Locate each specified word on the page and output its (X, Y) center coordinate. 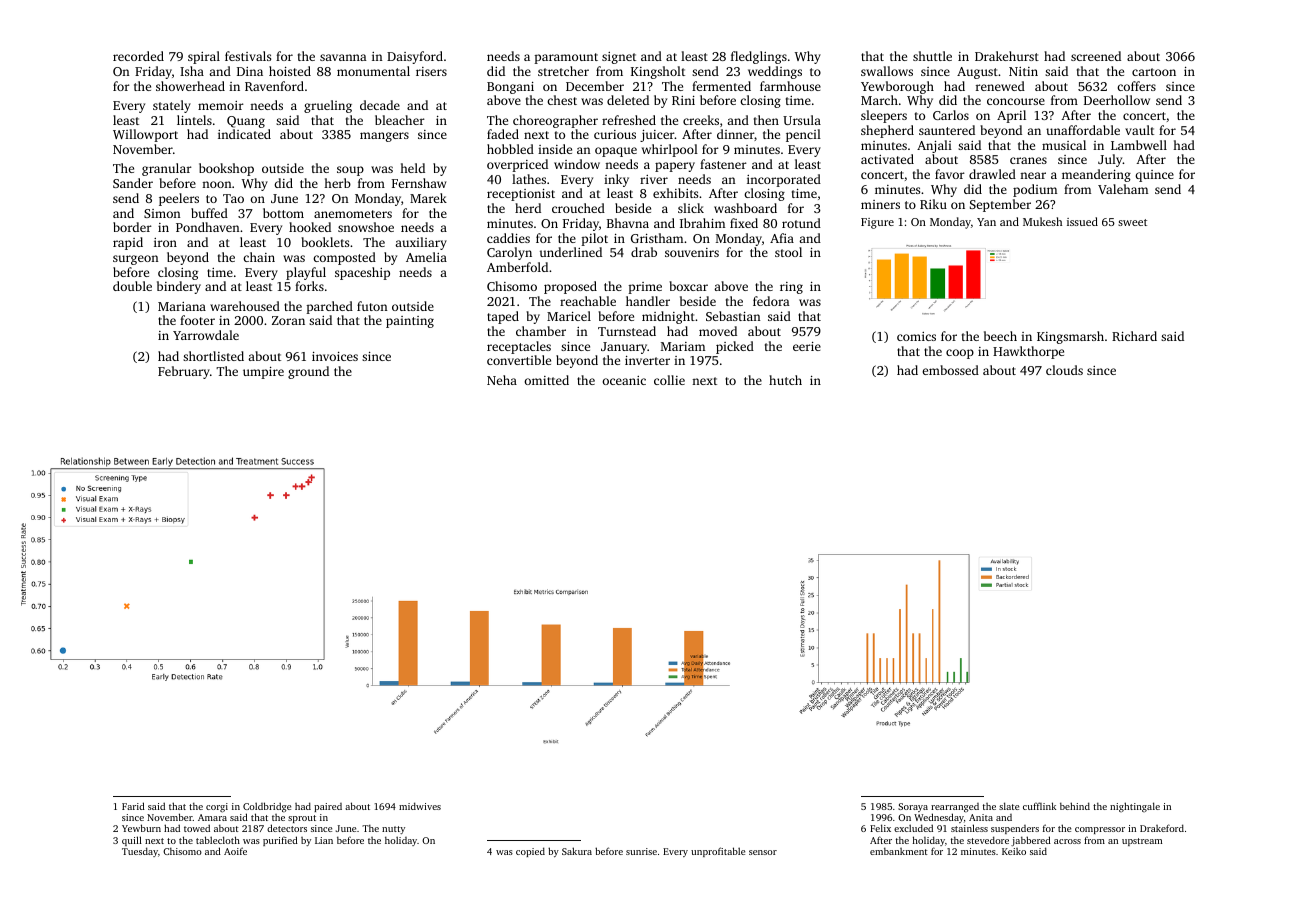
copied (530, 852)
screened (1096, 56)
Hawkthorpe (1028, 352)
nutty (393, 830)
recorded (138, 56)
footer (197, 320)
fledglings (759, 57)
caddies (508, 238)
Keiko (1014, 851)
